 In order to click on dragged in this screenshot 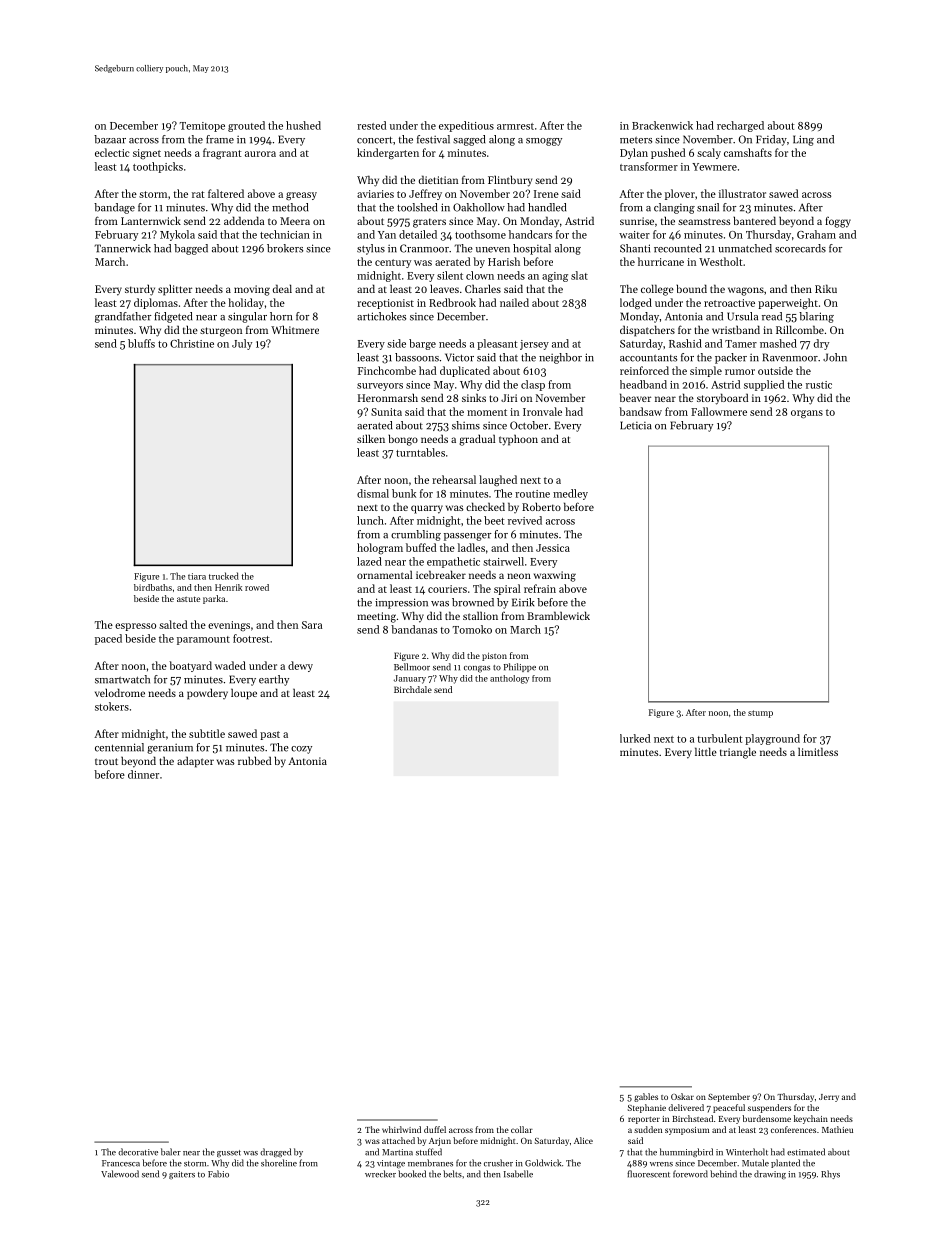, I will do `click(275, 1153)`.
